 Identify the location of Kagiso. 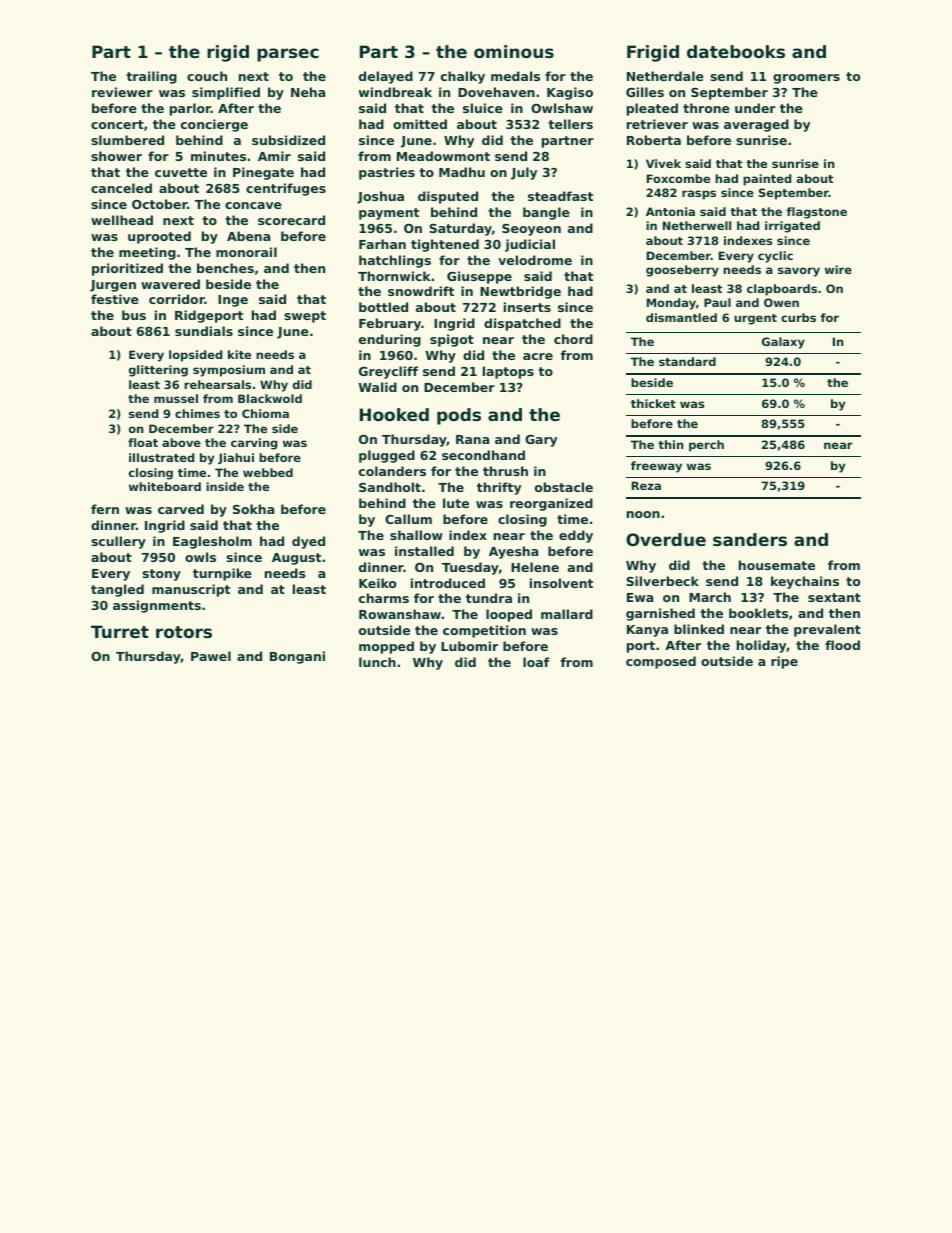
(570, 93).
